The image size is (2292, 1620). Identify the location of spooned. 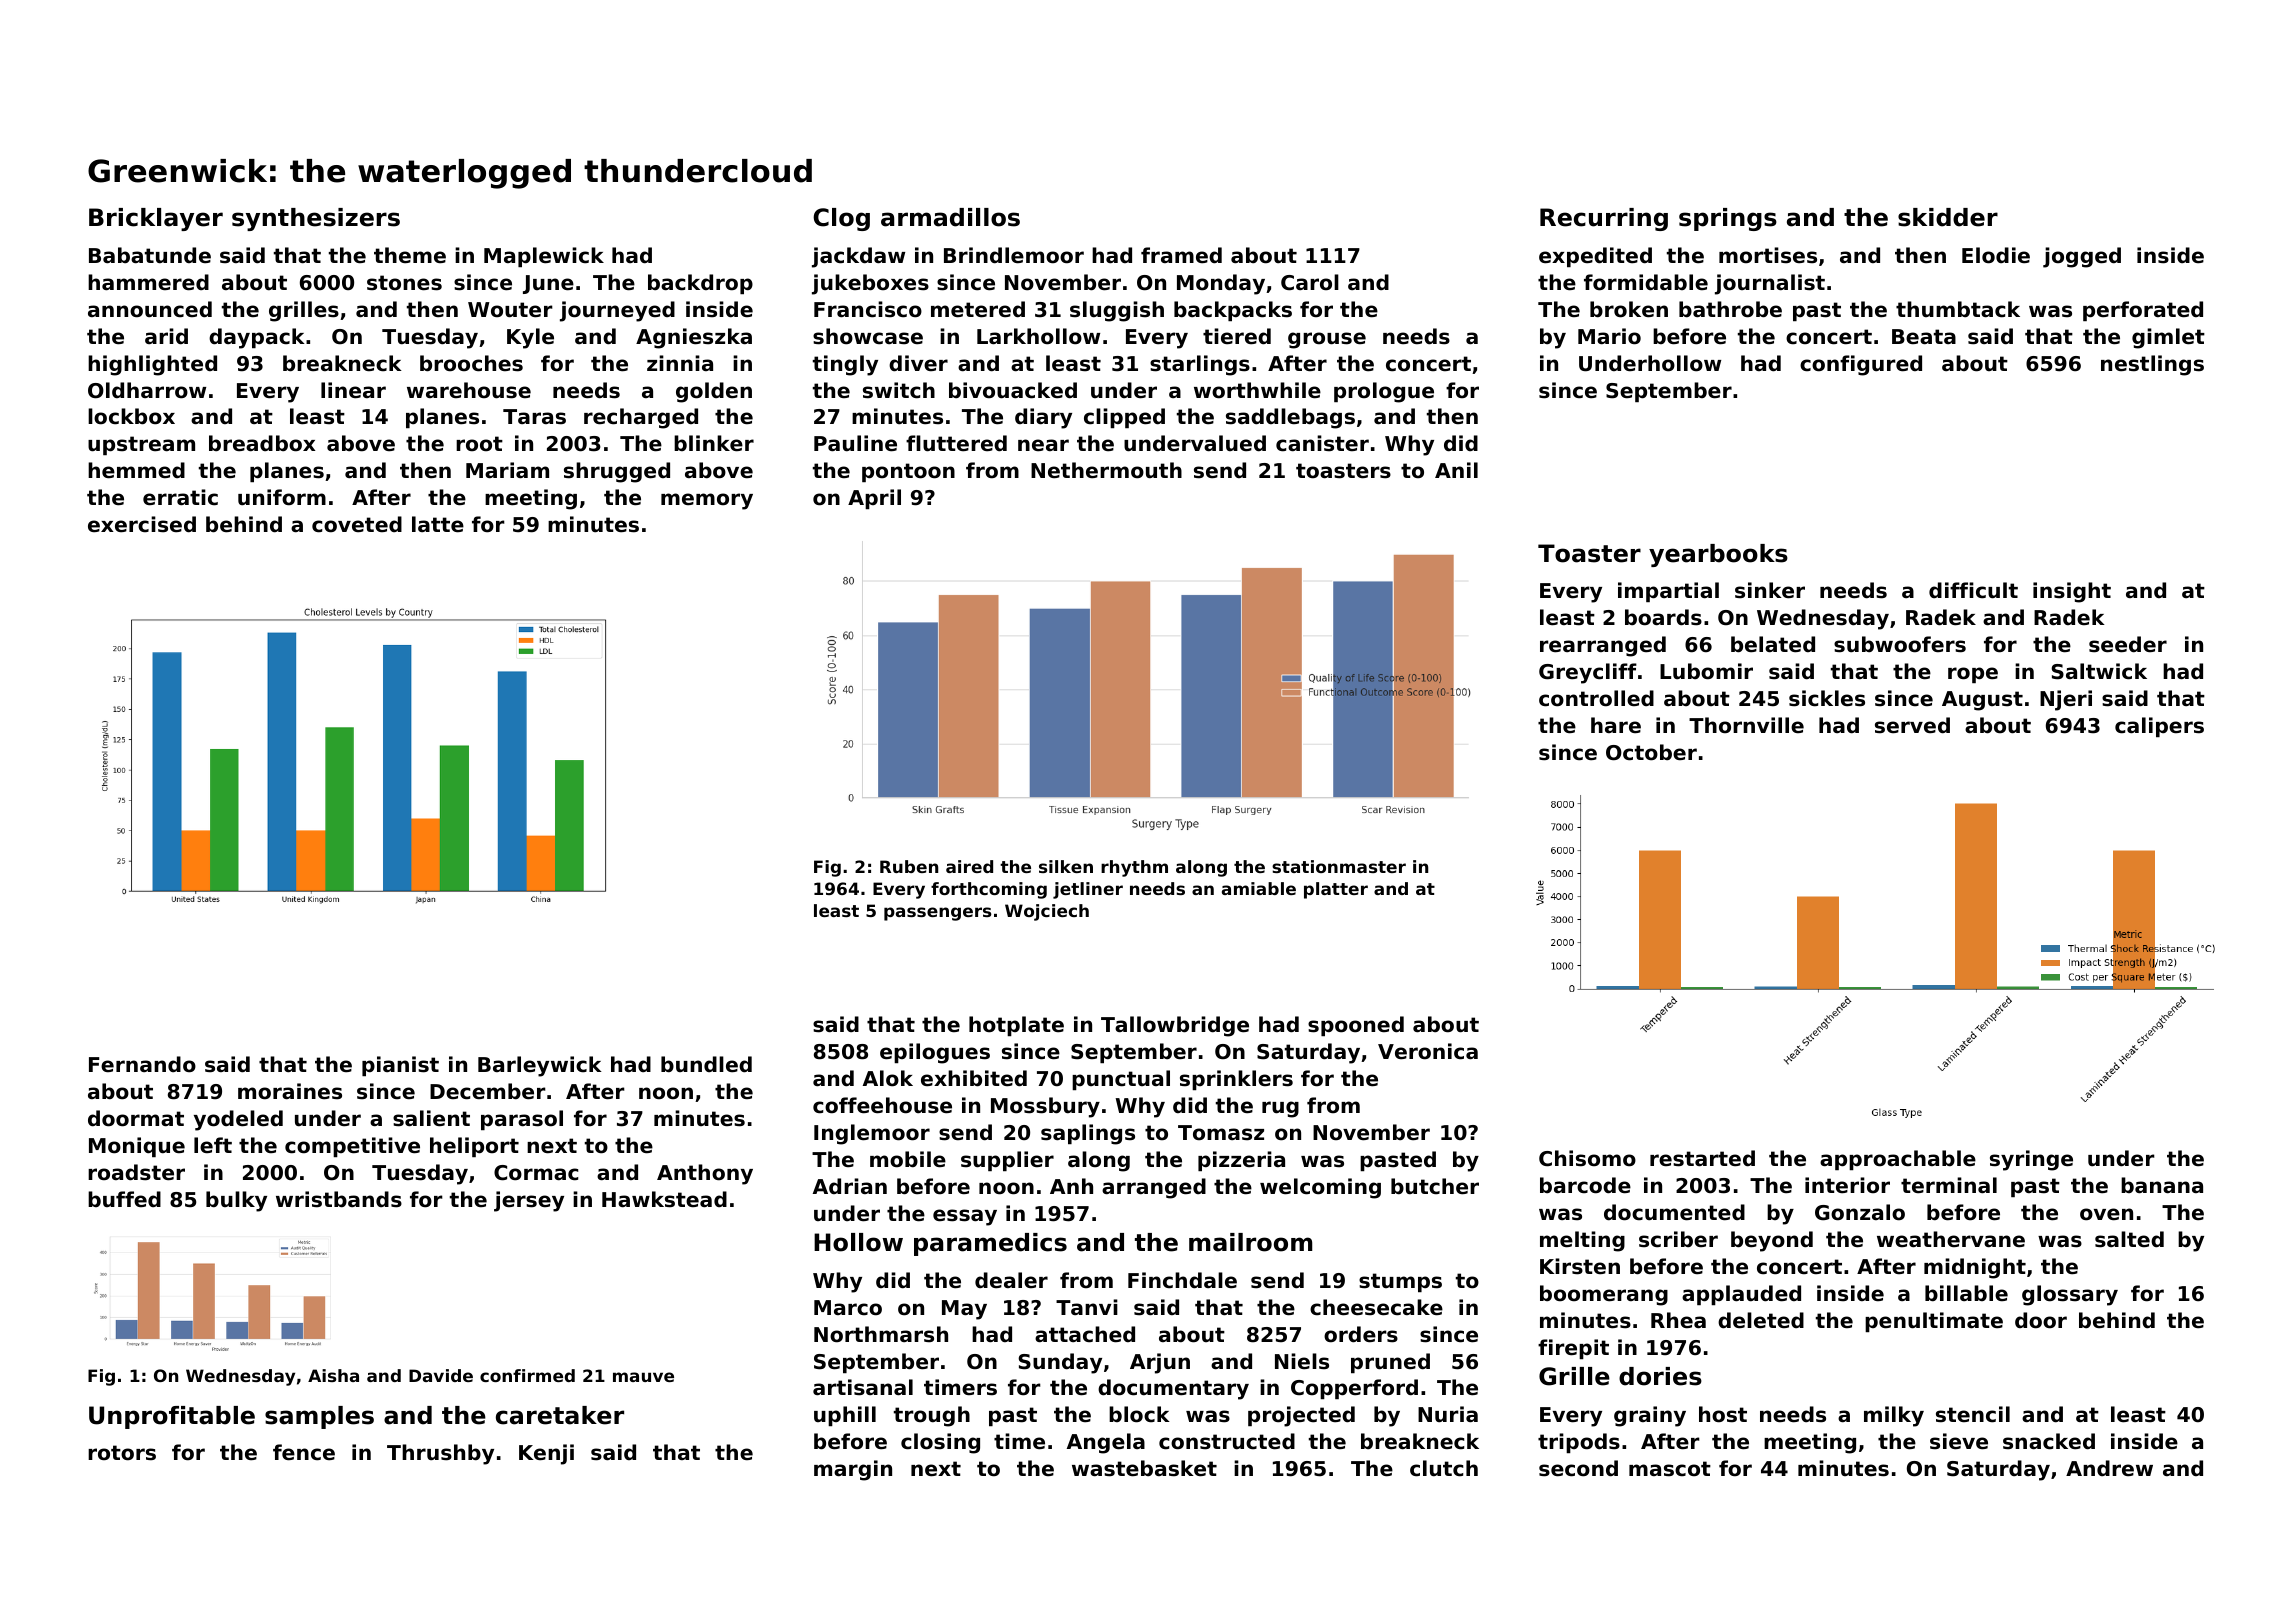
(1356, 1026).
